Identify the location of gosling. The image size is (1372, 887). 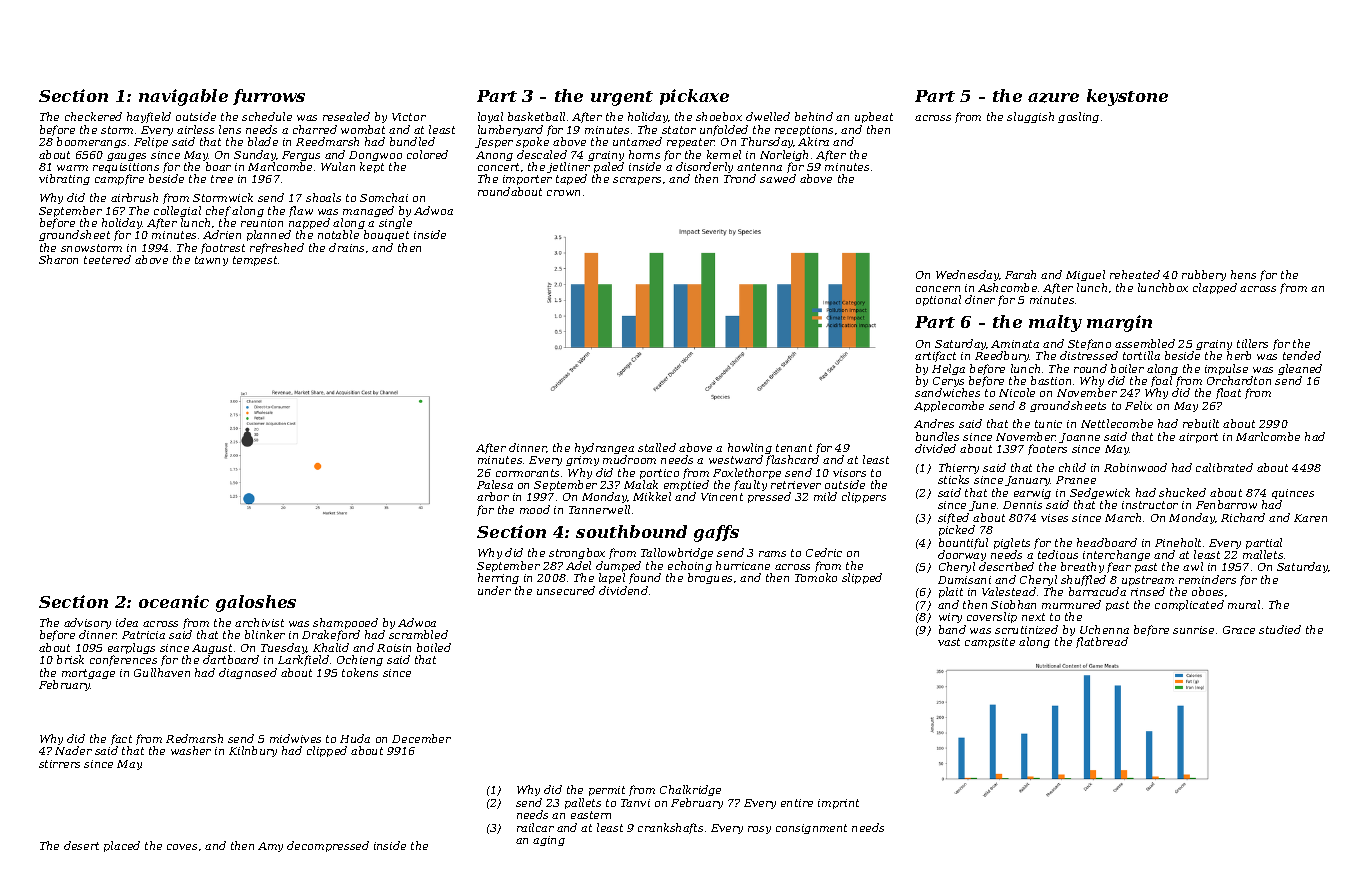
(1078, 117).
